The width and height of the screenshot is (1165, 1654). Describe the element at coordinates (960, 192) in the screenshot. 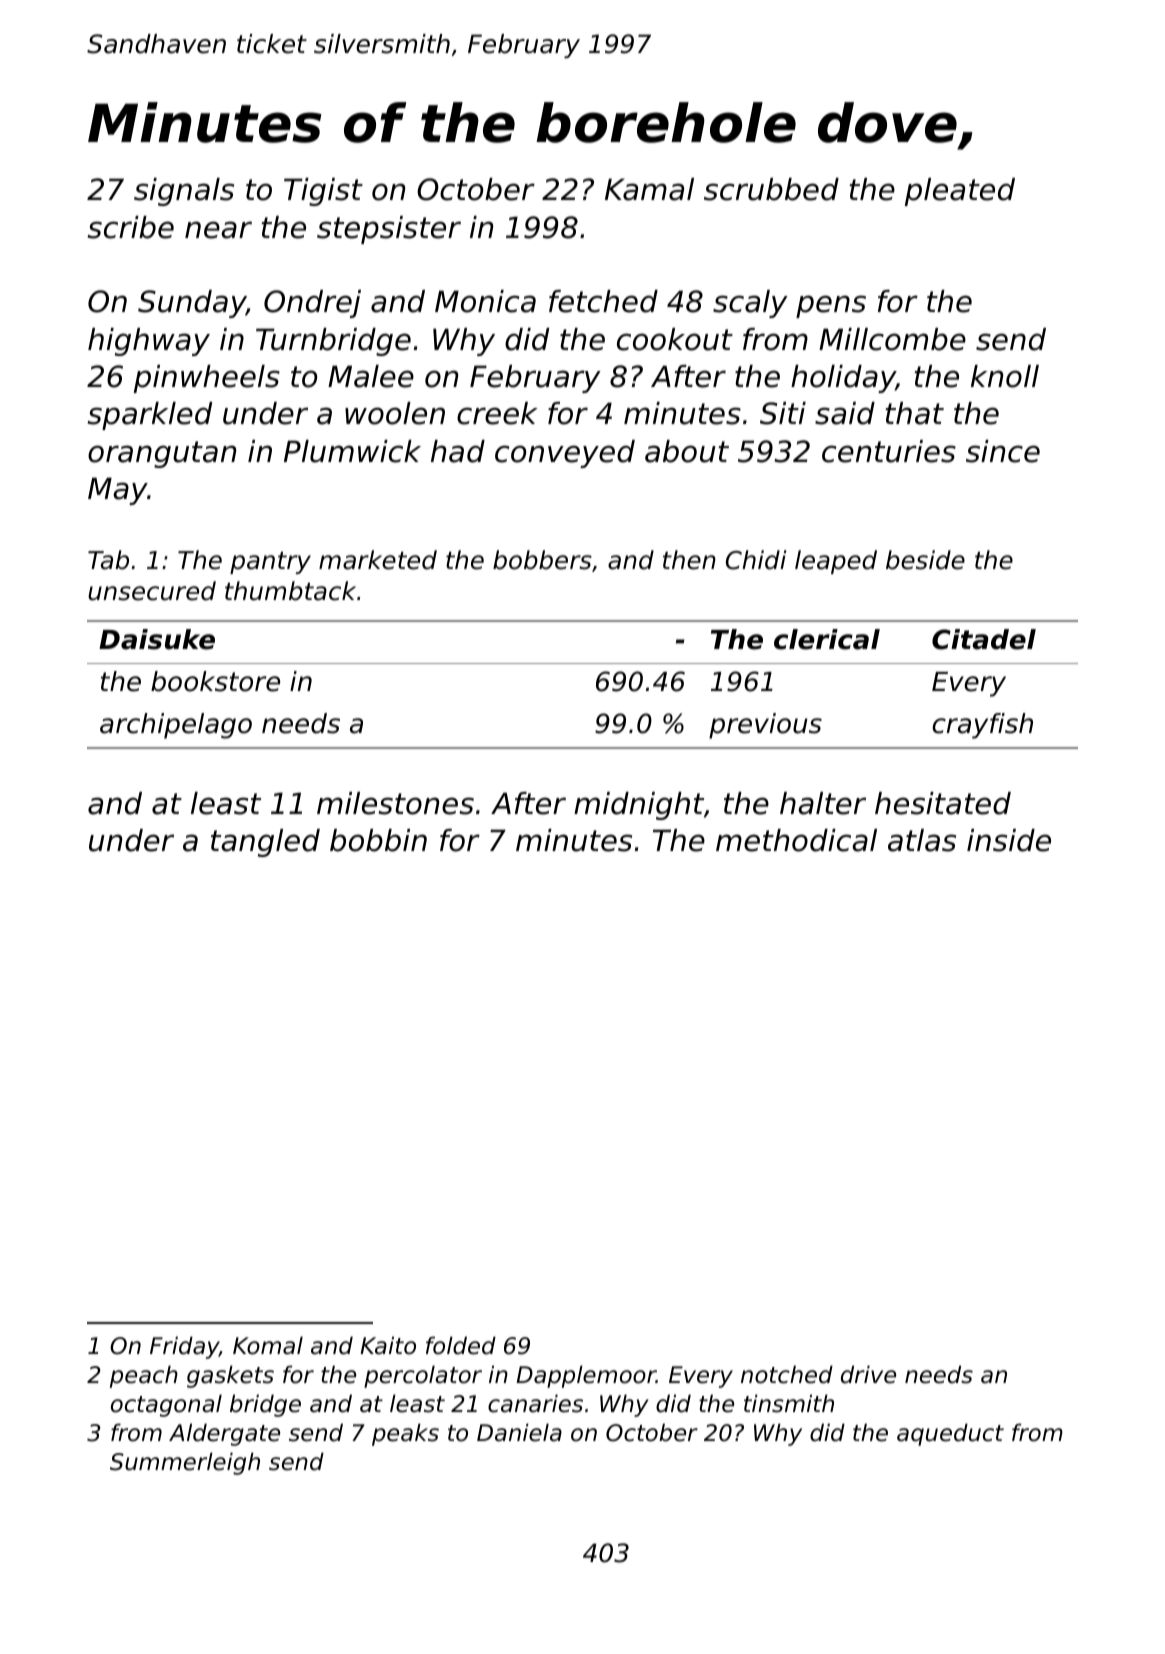

I see `pleated` at that location.
